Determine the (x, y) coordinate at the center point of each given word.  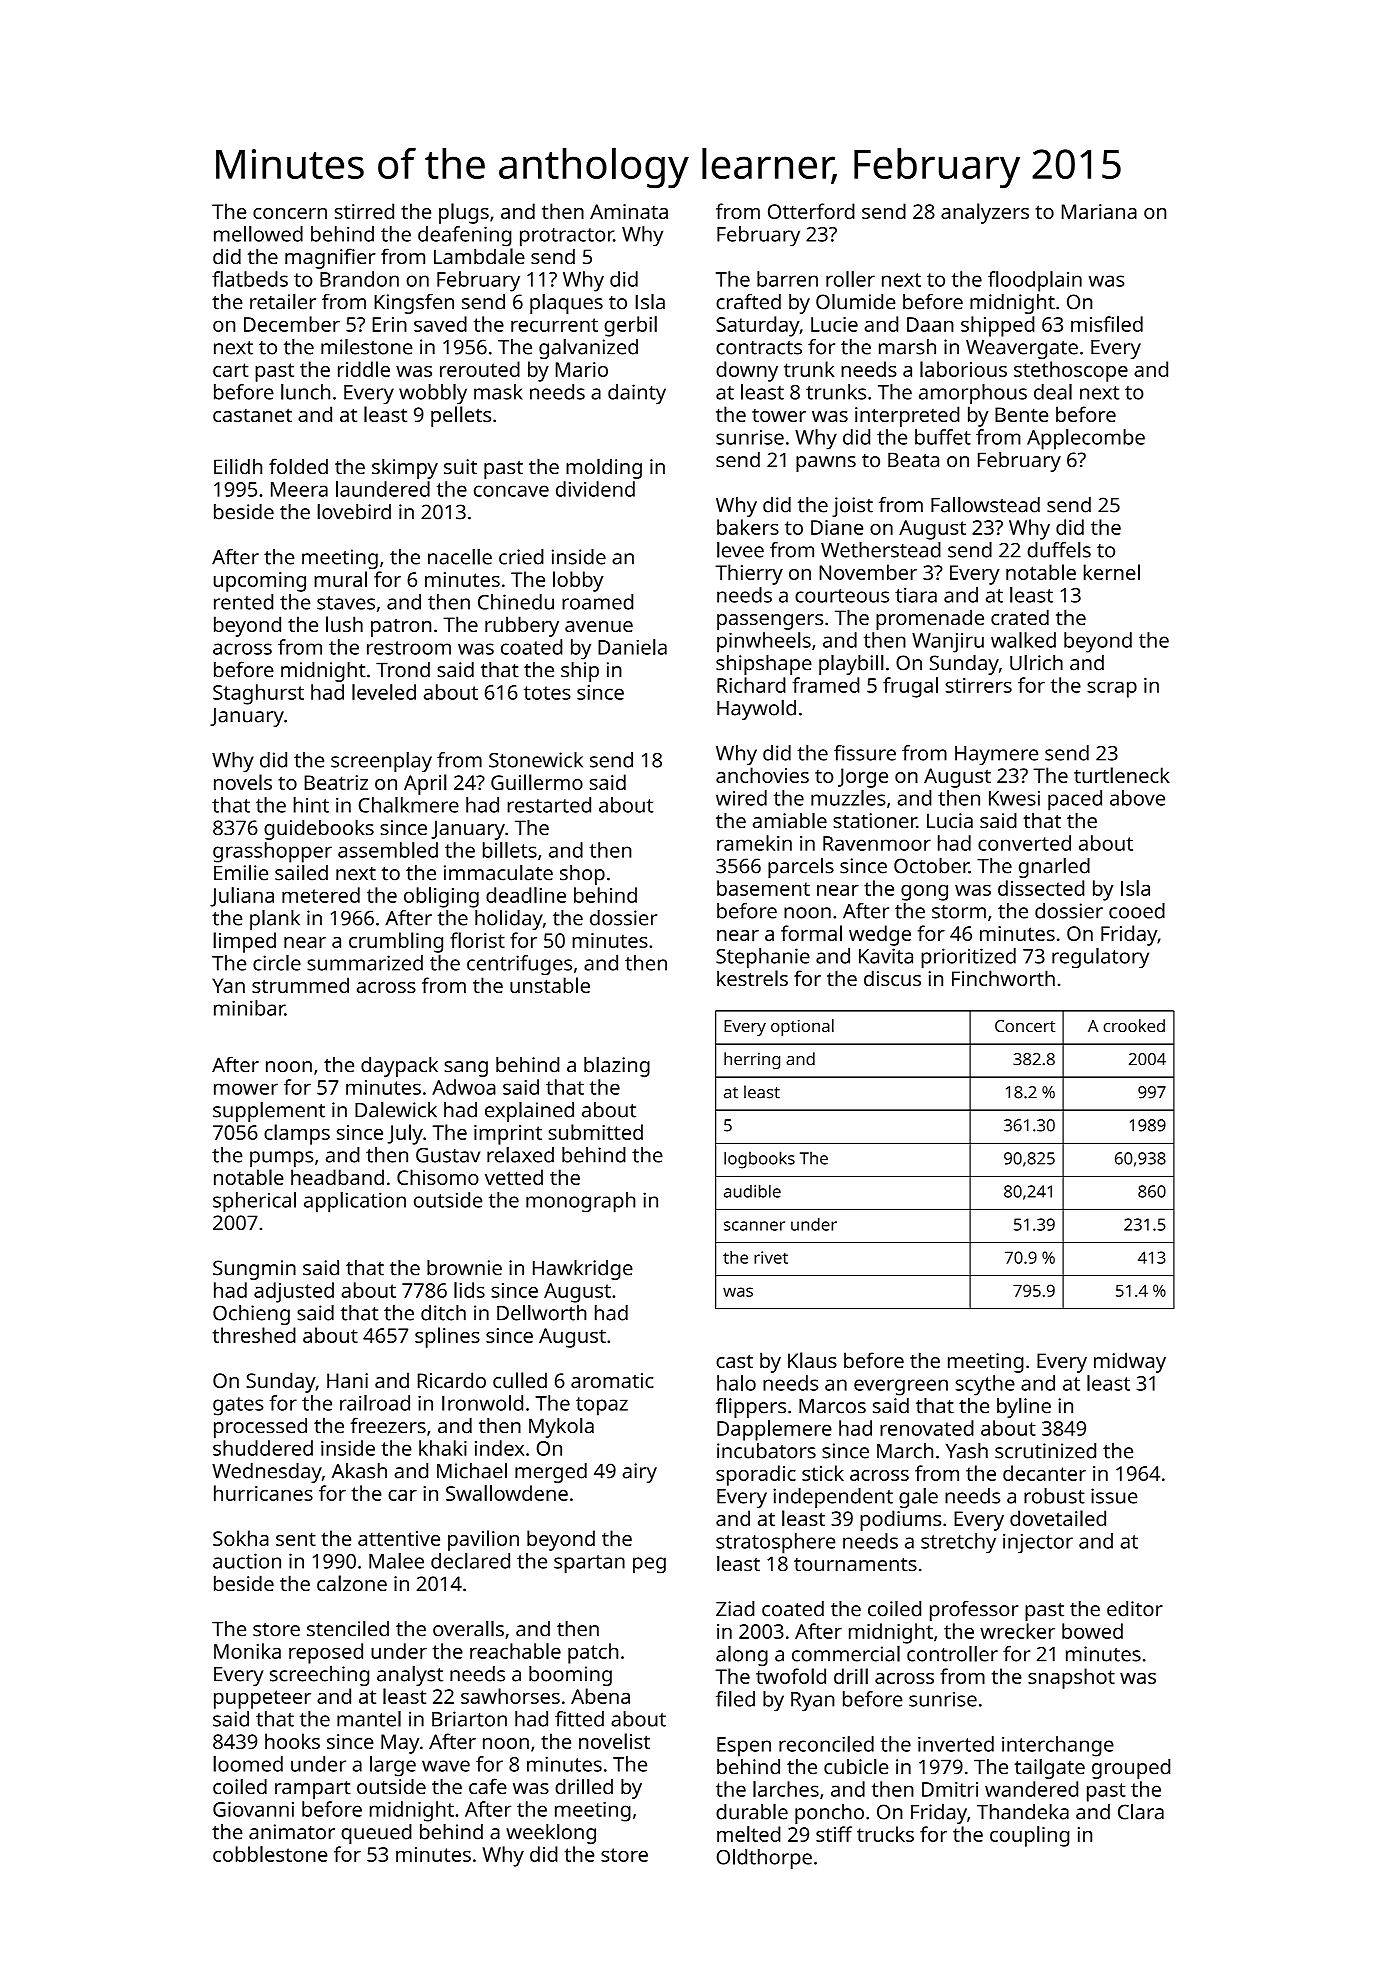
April (425, 784)
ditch (443, 1313)
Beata (913, 460)
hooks (292, 1741)
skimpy (405, 468)
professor (974, 1611)
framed (825, 685)
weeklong (551, 1833)
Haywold (756, 709)
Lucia (950, 821)
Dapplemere (774, 1430)
